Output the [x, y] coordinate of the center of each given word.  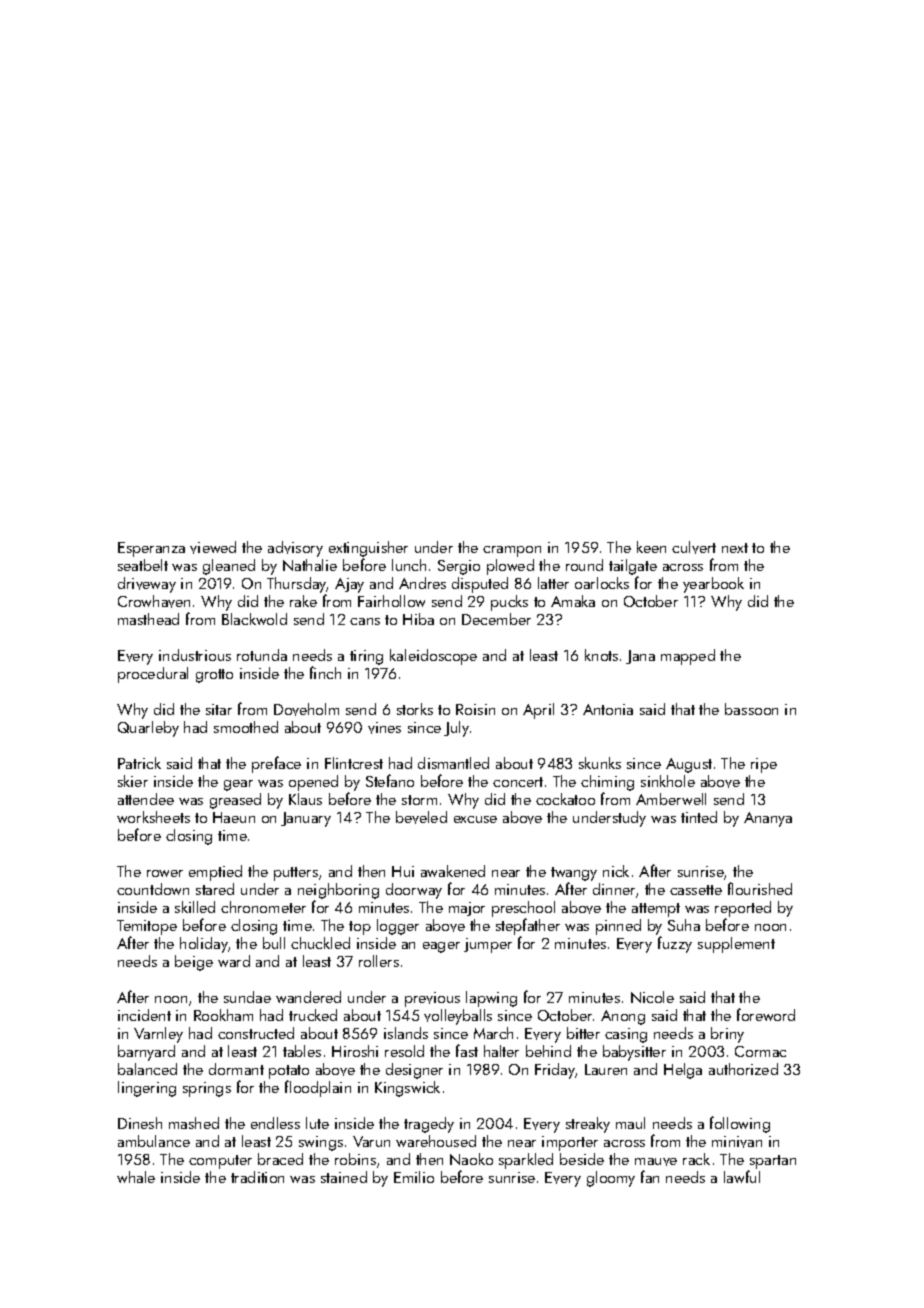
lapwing [491, 999]
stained [344, 1177]
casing [626, 1035]
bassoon [751, 709]
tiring [366, 657]
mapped [688, 657]
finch [325, 672]
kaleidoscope [433, 657]
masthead [148, 619]
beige [194, 963]
